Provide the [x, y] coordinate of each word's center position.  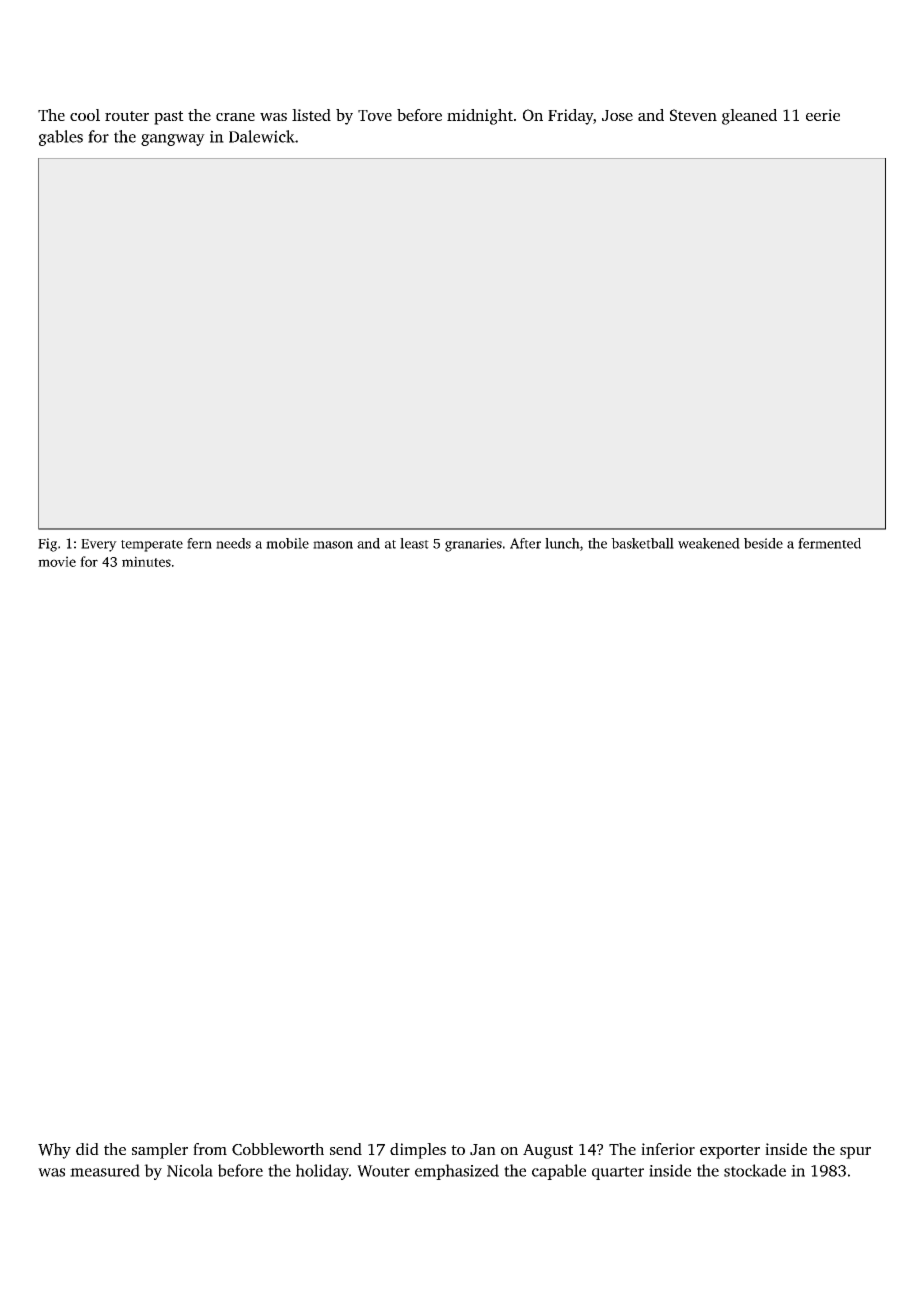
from [210, 1149]
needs [233, 543]
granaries [473, 545]
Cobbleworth [278, 1149]
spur [855, 1153]
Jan [483, 1150]
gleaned [749, 117]
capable [559, 1172]
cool [85, 115]
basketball [642, 543]
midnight [480, 117]
